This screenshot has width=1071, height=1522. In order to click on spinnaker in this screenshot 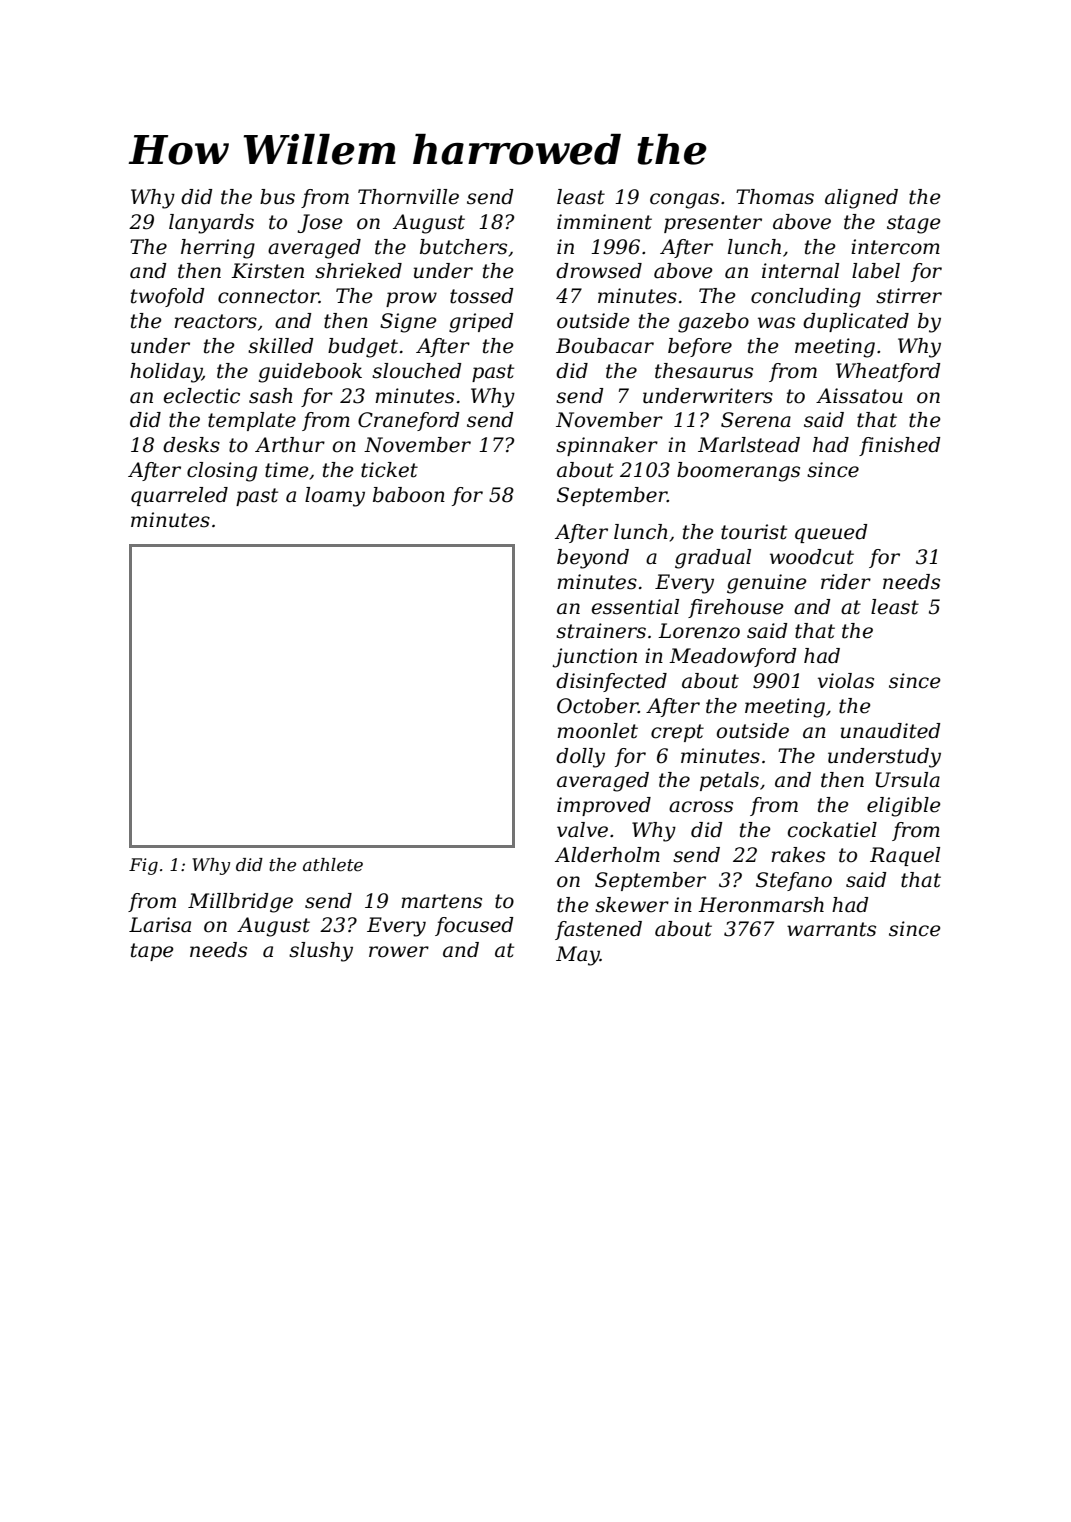, I will do `click(607, 446)`.
